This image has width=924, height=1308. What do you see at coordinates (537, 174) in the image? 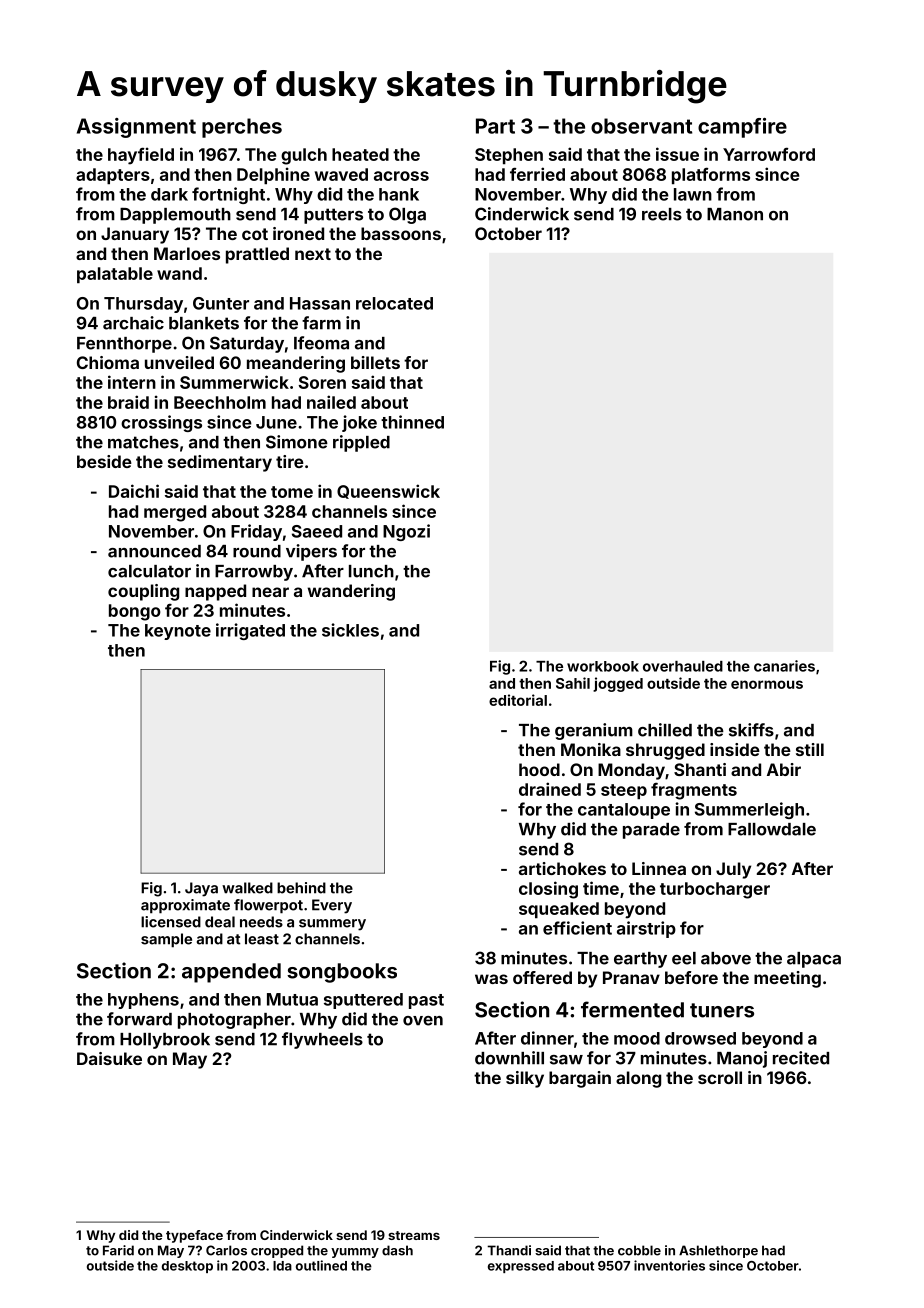
I see `ferried` at bounding box center [537, 174].
